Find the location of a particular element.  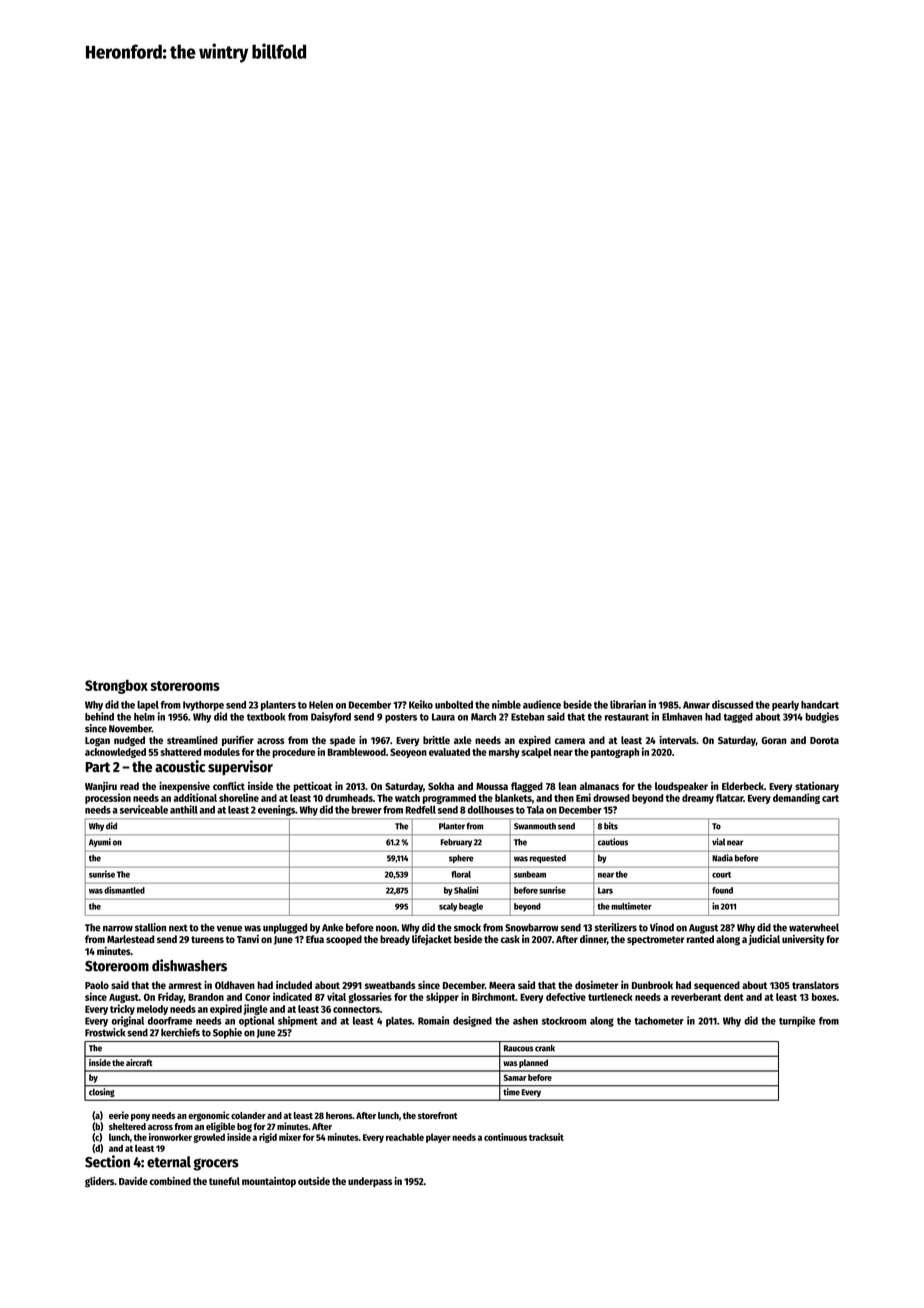

underpass is located at coordinates (370, 1182).
